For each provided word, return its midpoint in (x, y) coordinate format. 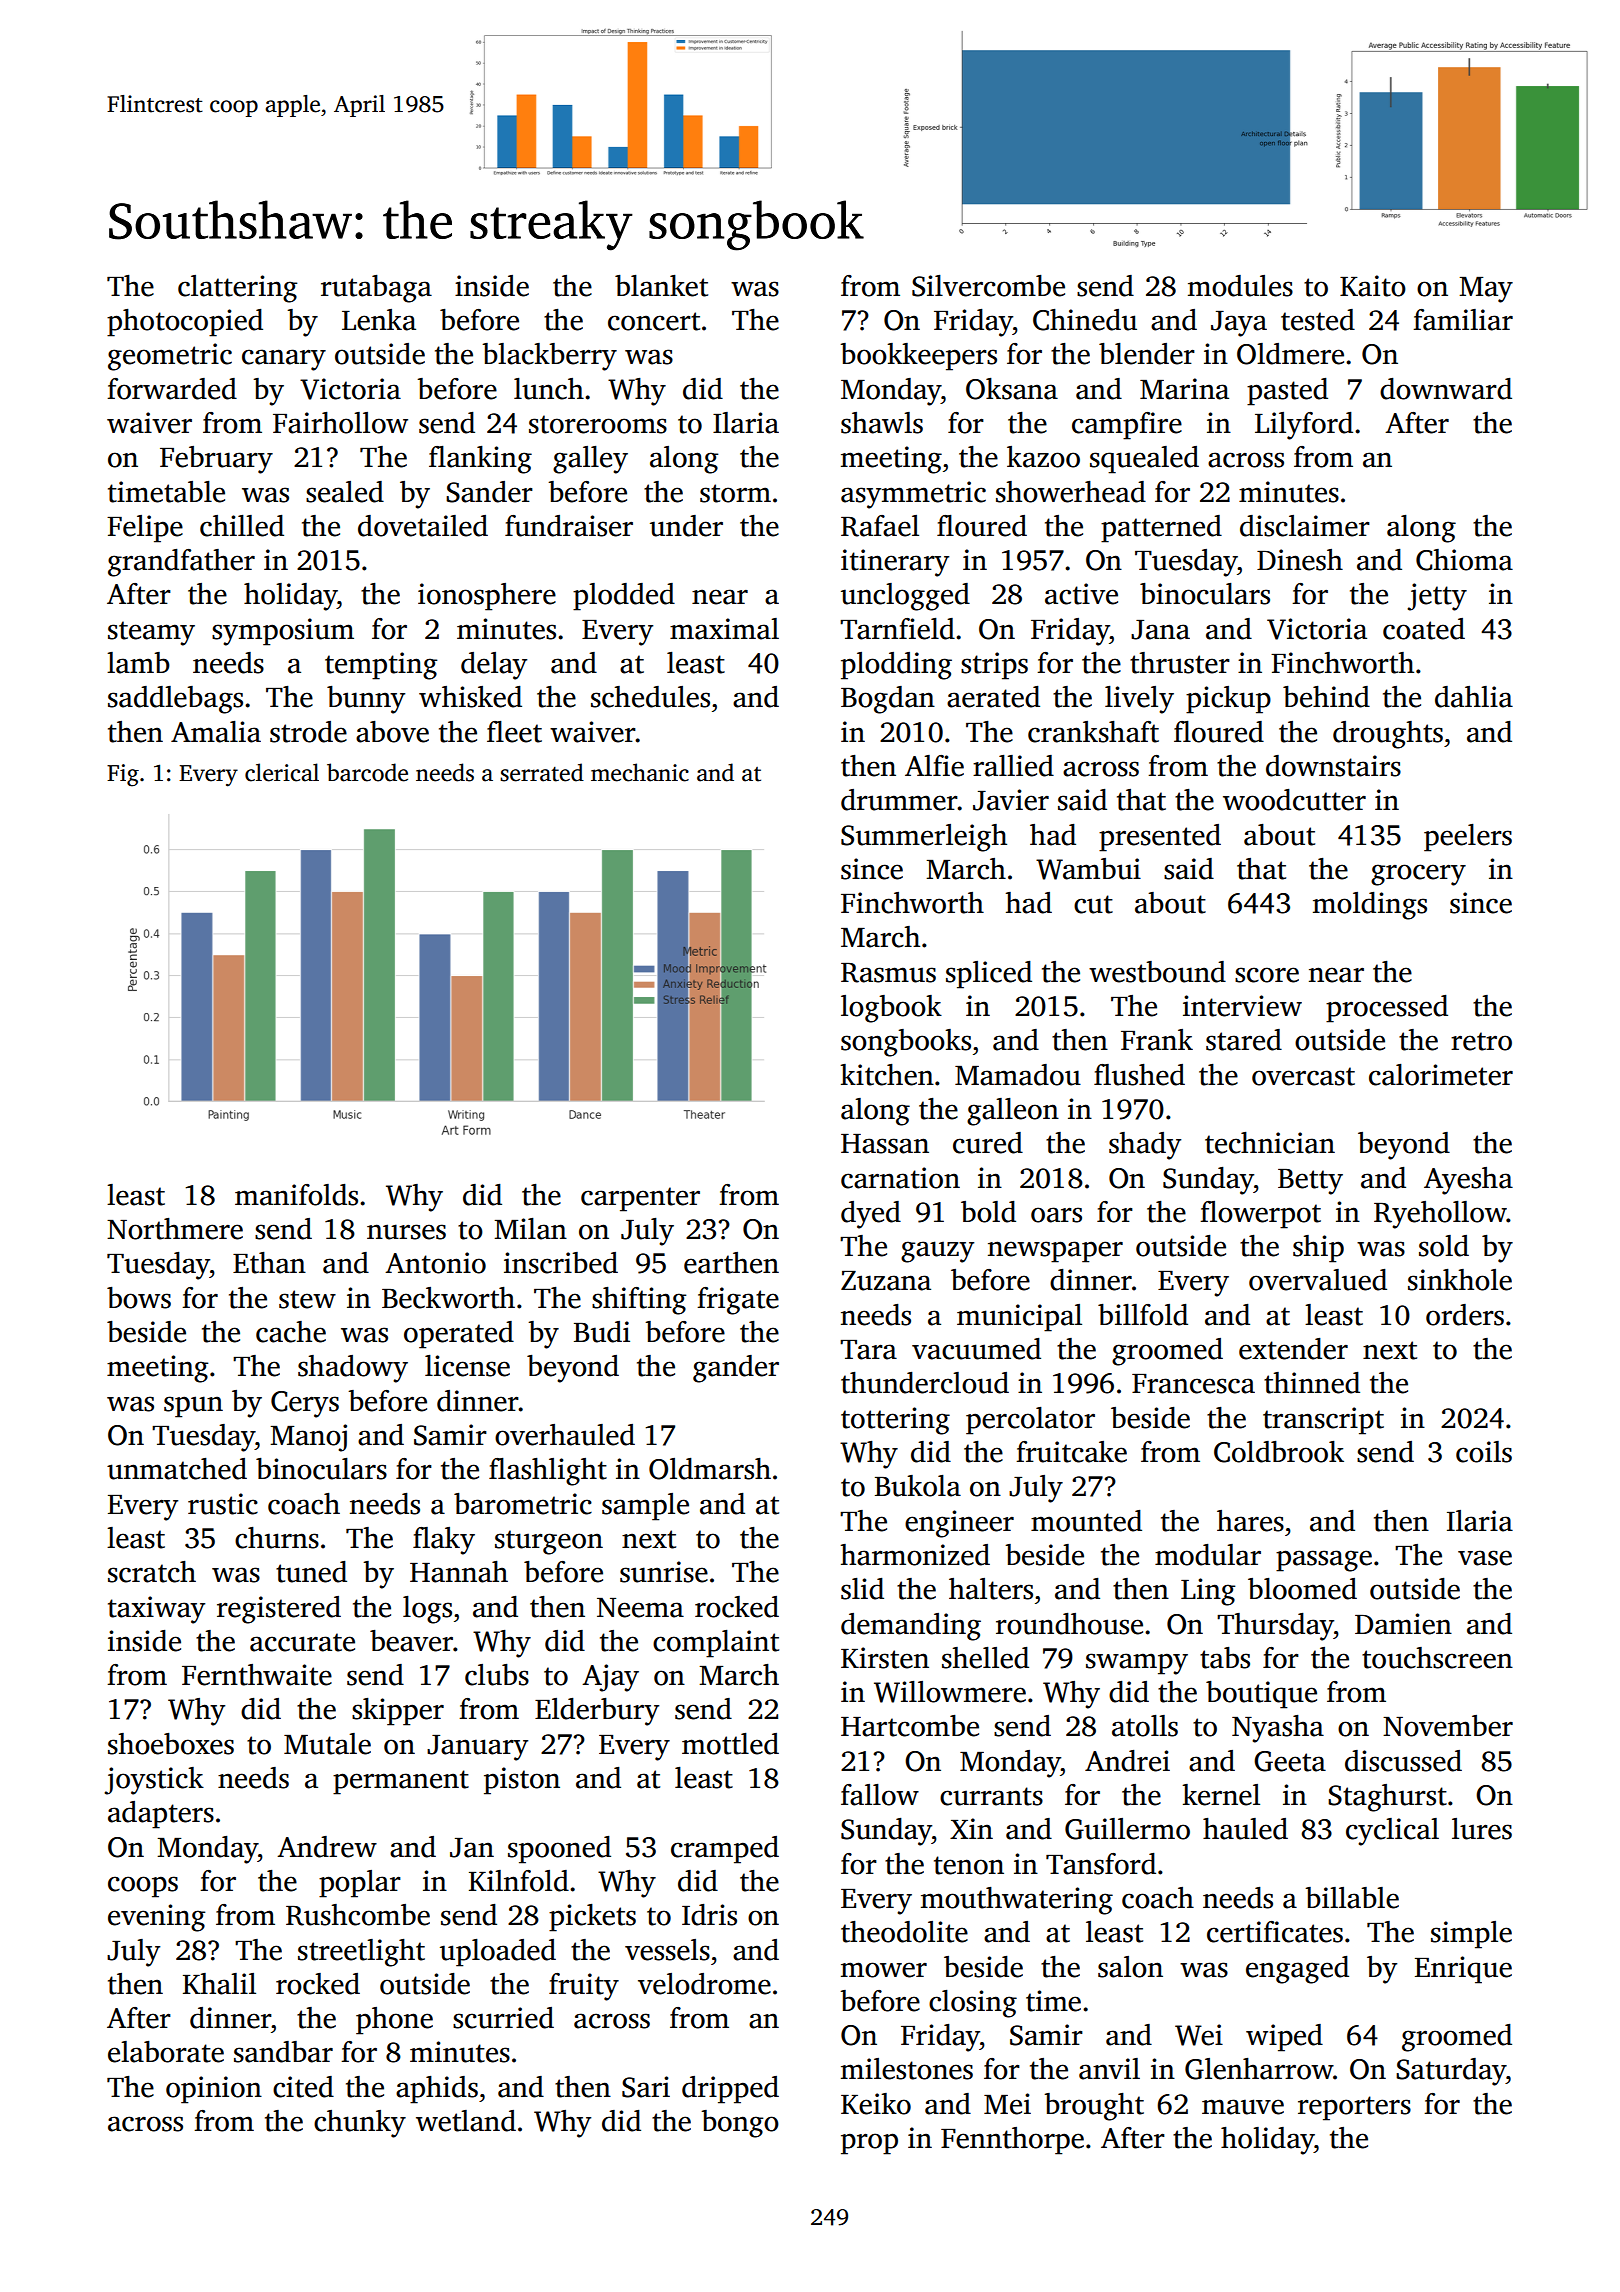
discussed (1403, 1761)
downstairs (1333, 766)
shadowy (353, 1369)
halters (991, 1589)
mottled (730, 1744)
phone (394, 2021)
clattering (237, 289)
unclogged (905, 597)
